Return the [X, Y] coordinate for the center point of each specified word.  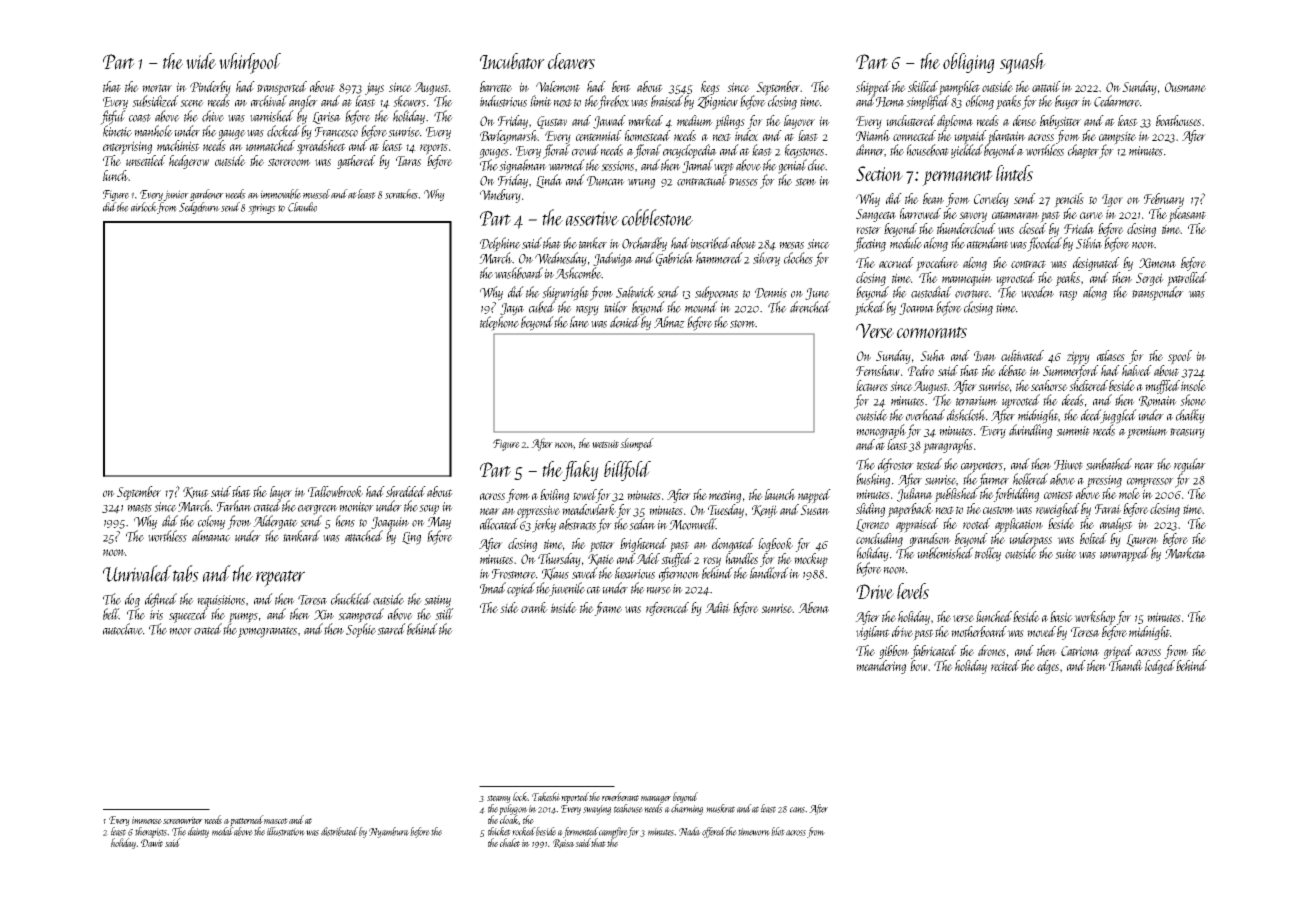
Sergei [1150, 279]
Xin [324, 615]
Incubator [512, 61]
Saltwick [635, 292]
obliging [969, 63]
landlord [769, 573]
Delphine [500, 244]
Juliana [915, 495]
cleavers [571, 61]
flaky [581, 471]
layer [281, 493]
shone [1193, 400]
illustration [286, 831]
